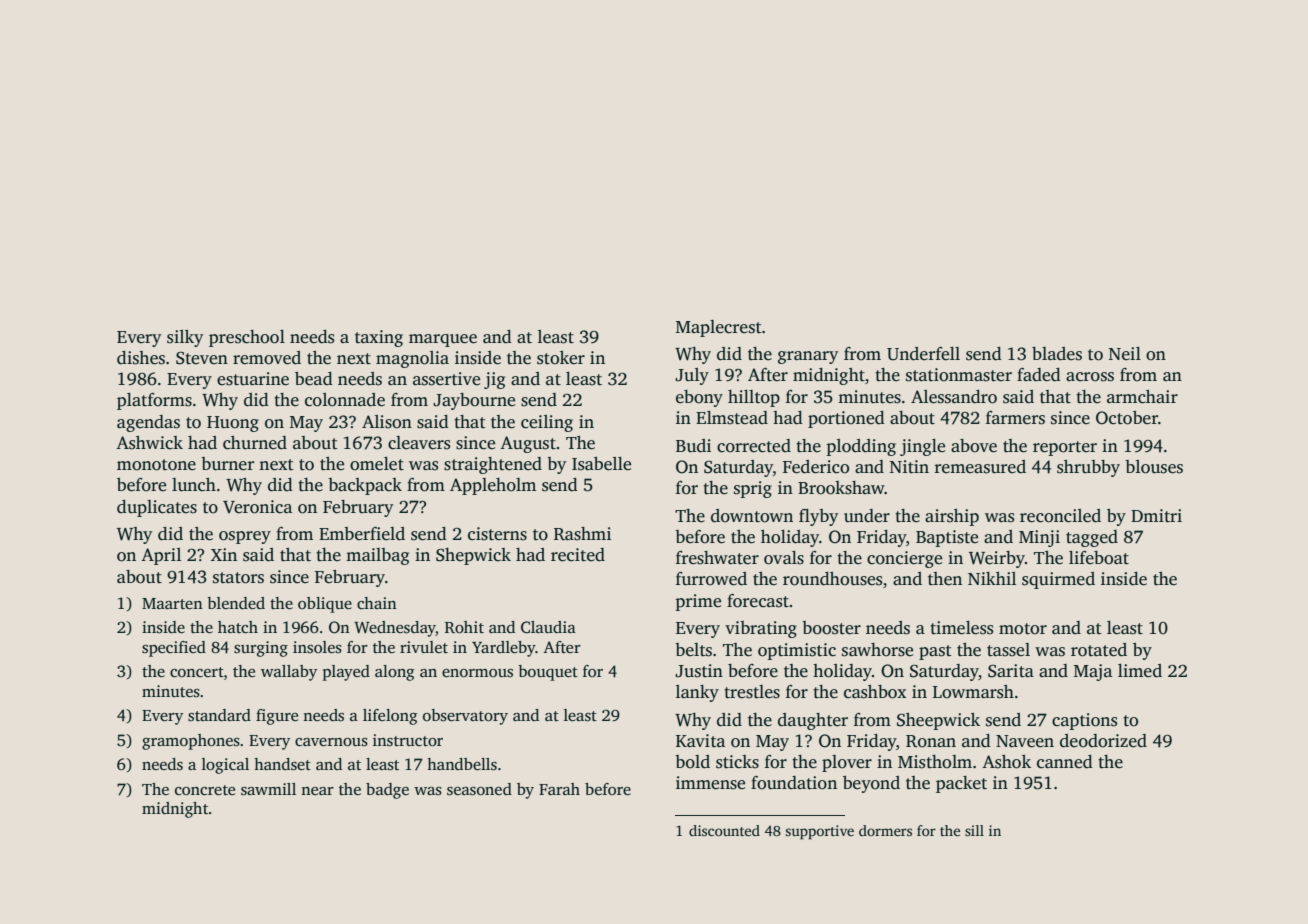 Image resolution: width=1308 pixels, height=924 pixels. I want to click on beyond, so click(871, 784).
